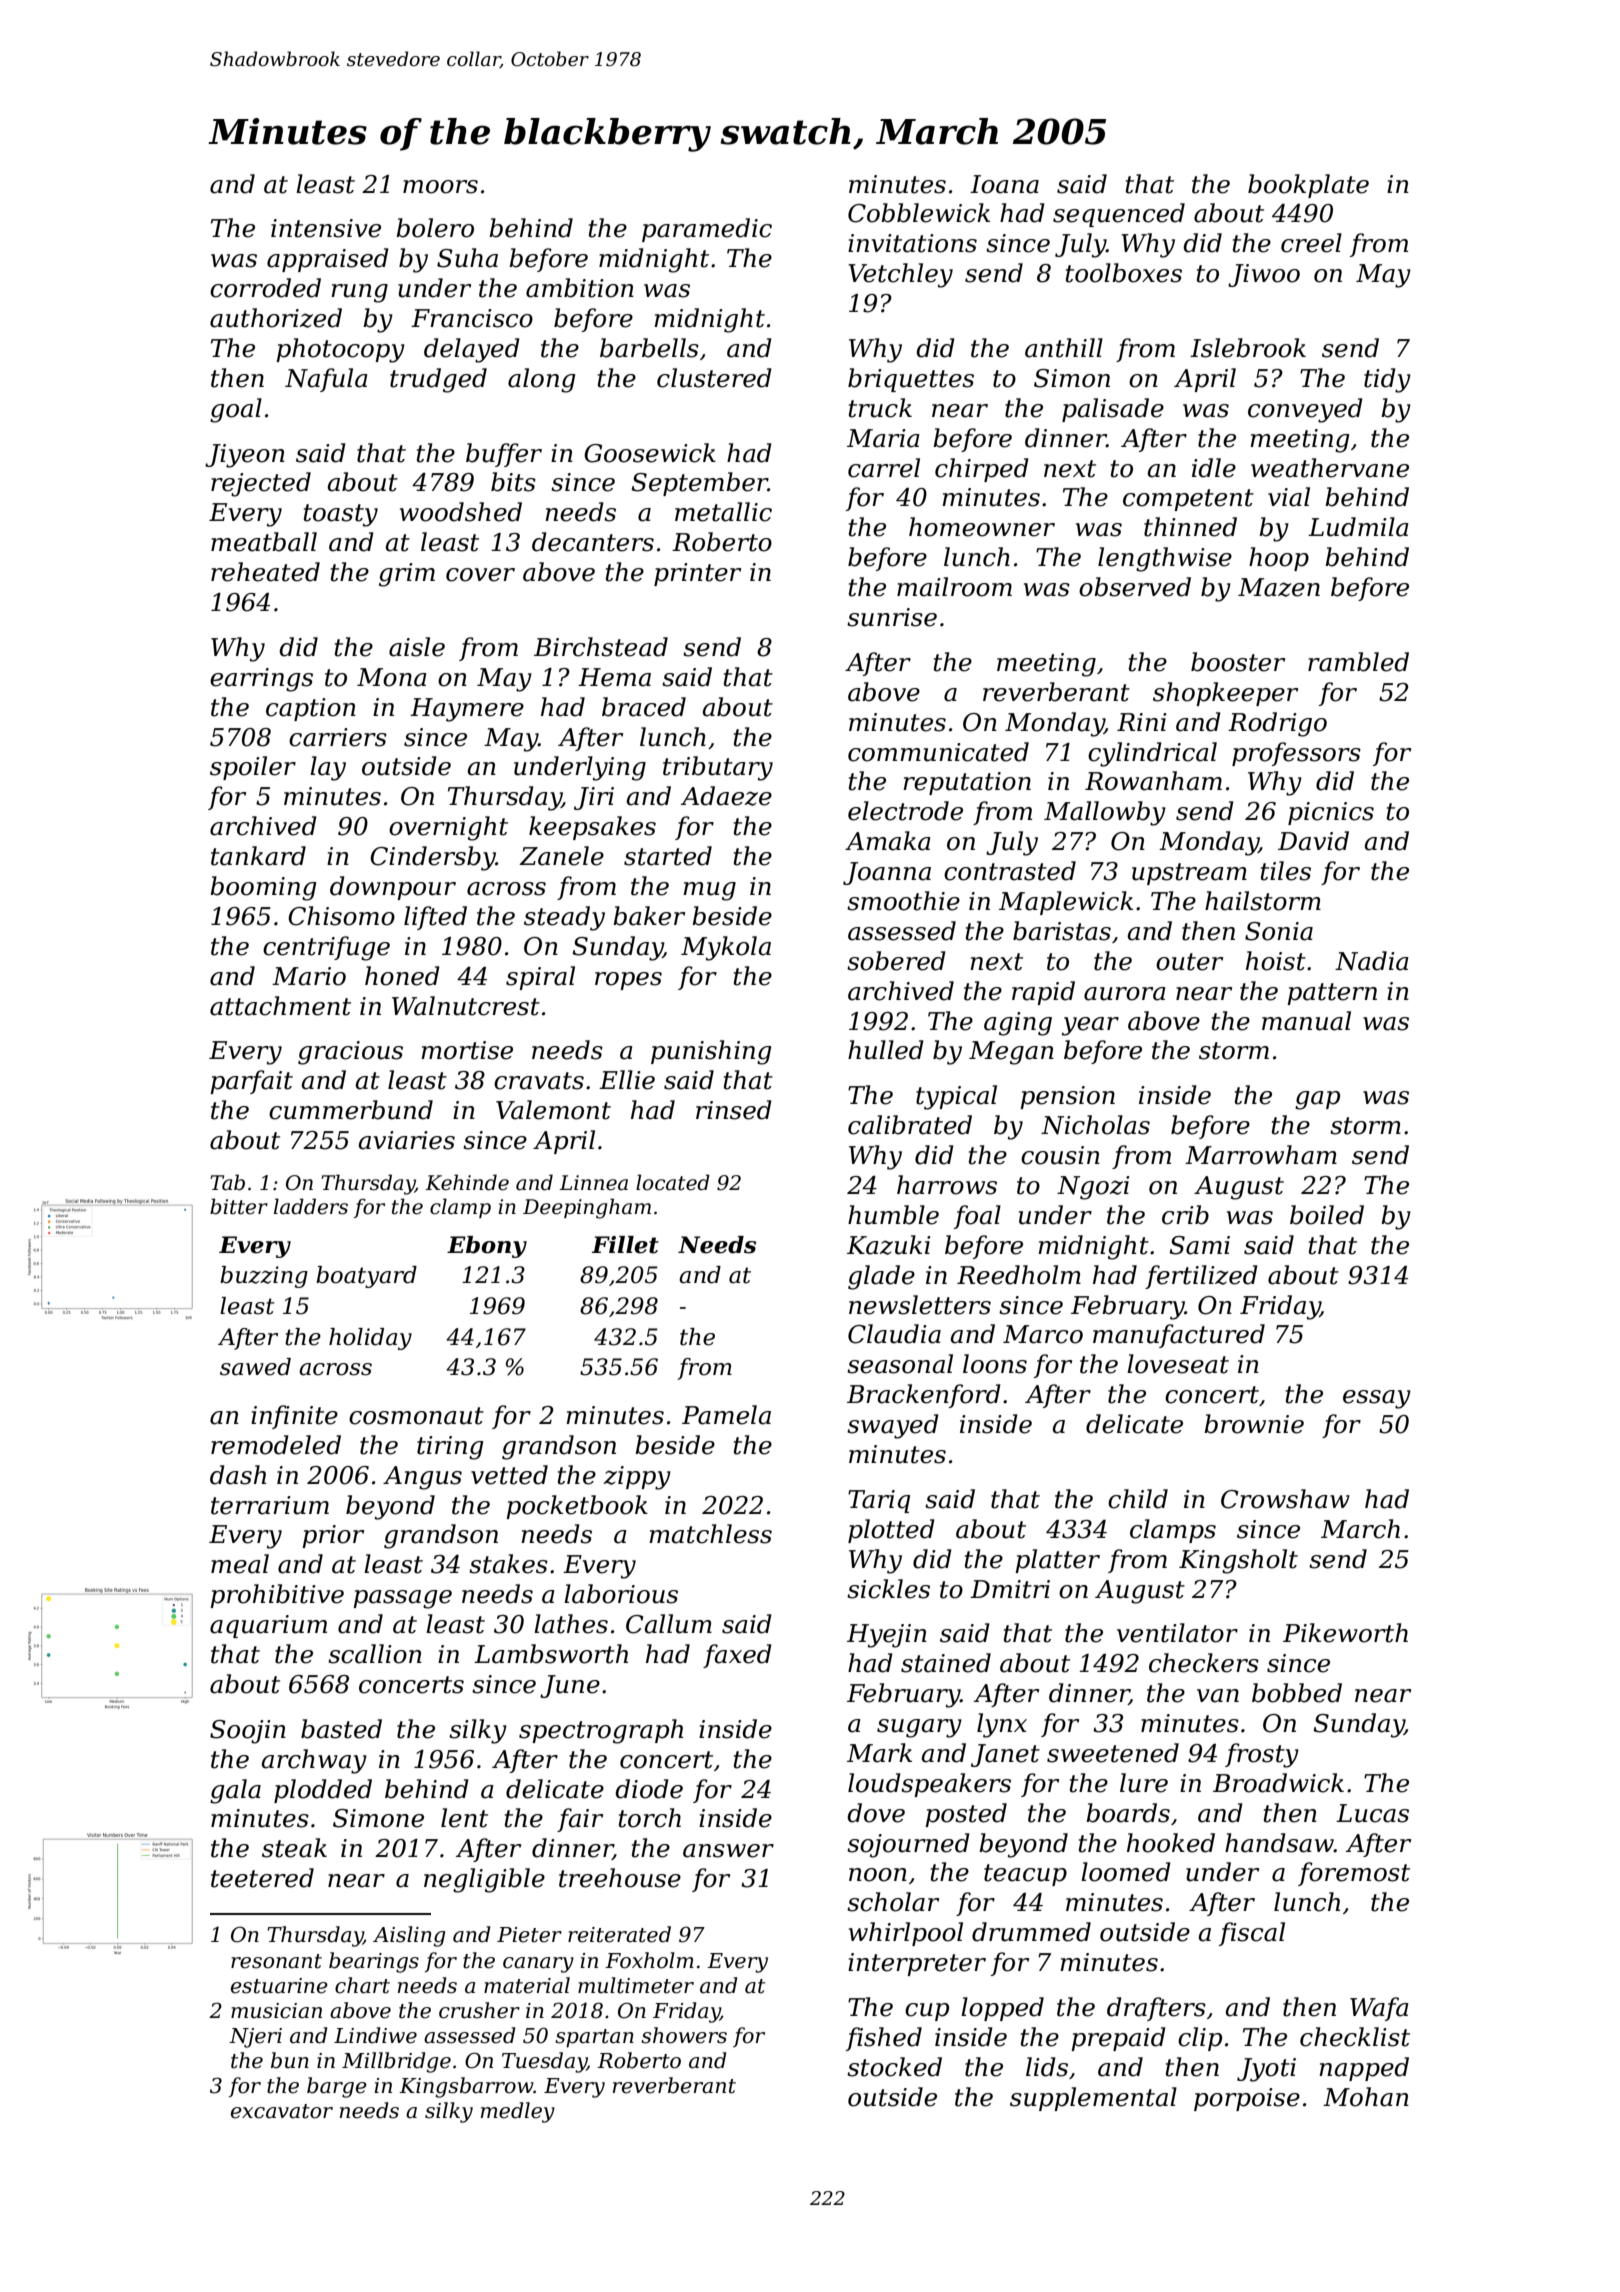 Image resolution: width=1620 pixels, height=2292 pixels. What do you see at coordinates (910, 1125) in the screenshot?
I see `calibrated` at bounding box center [910, 1125].
